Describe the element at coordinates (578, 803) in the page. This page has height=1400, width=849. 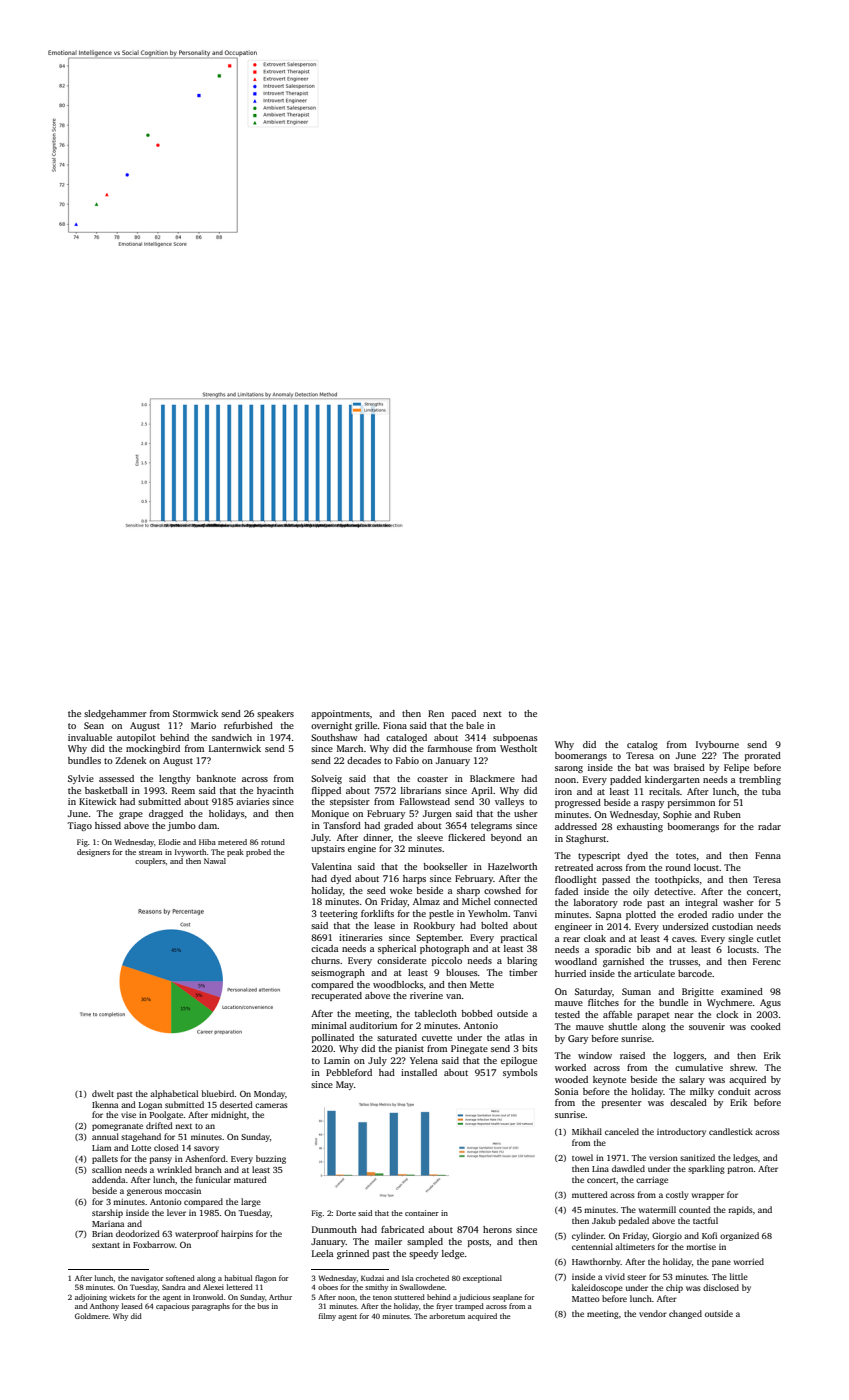
I see `progressed` at that location.
